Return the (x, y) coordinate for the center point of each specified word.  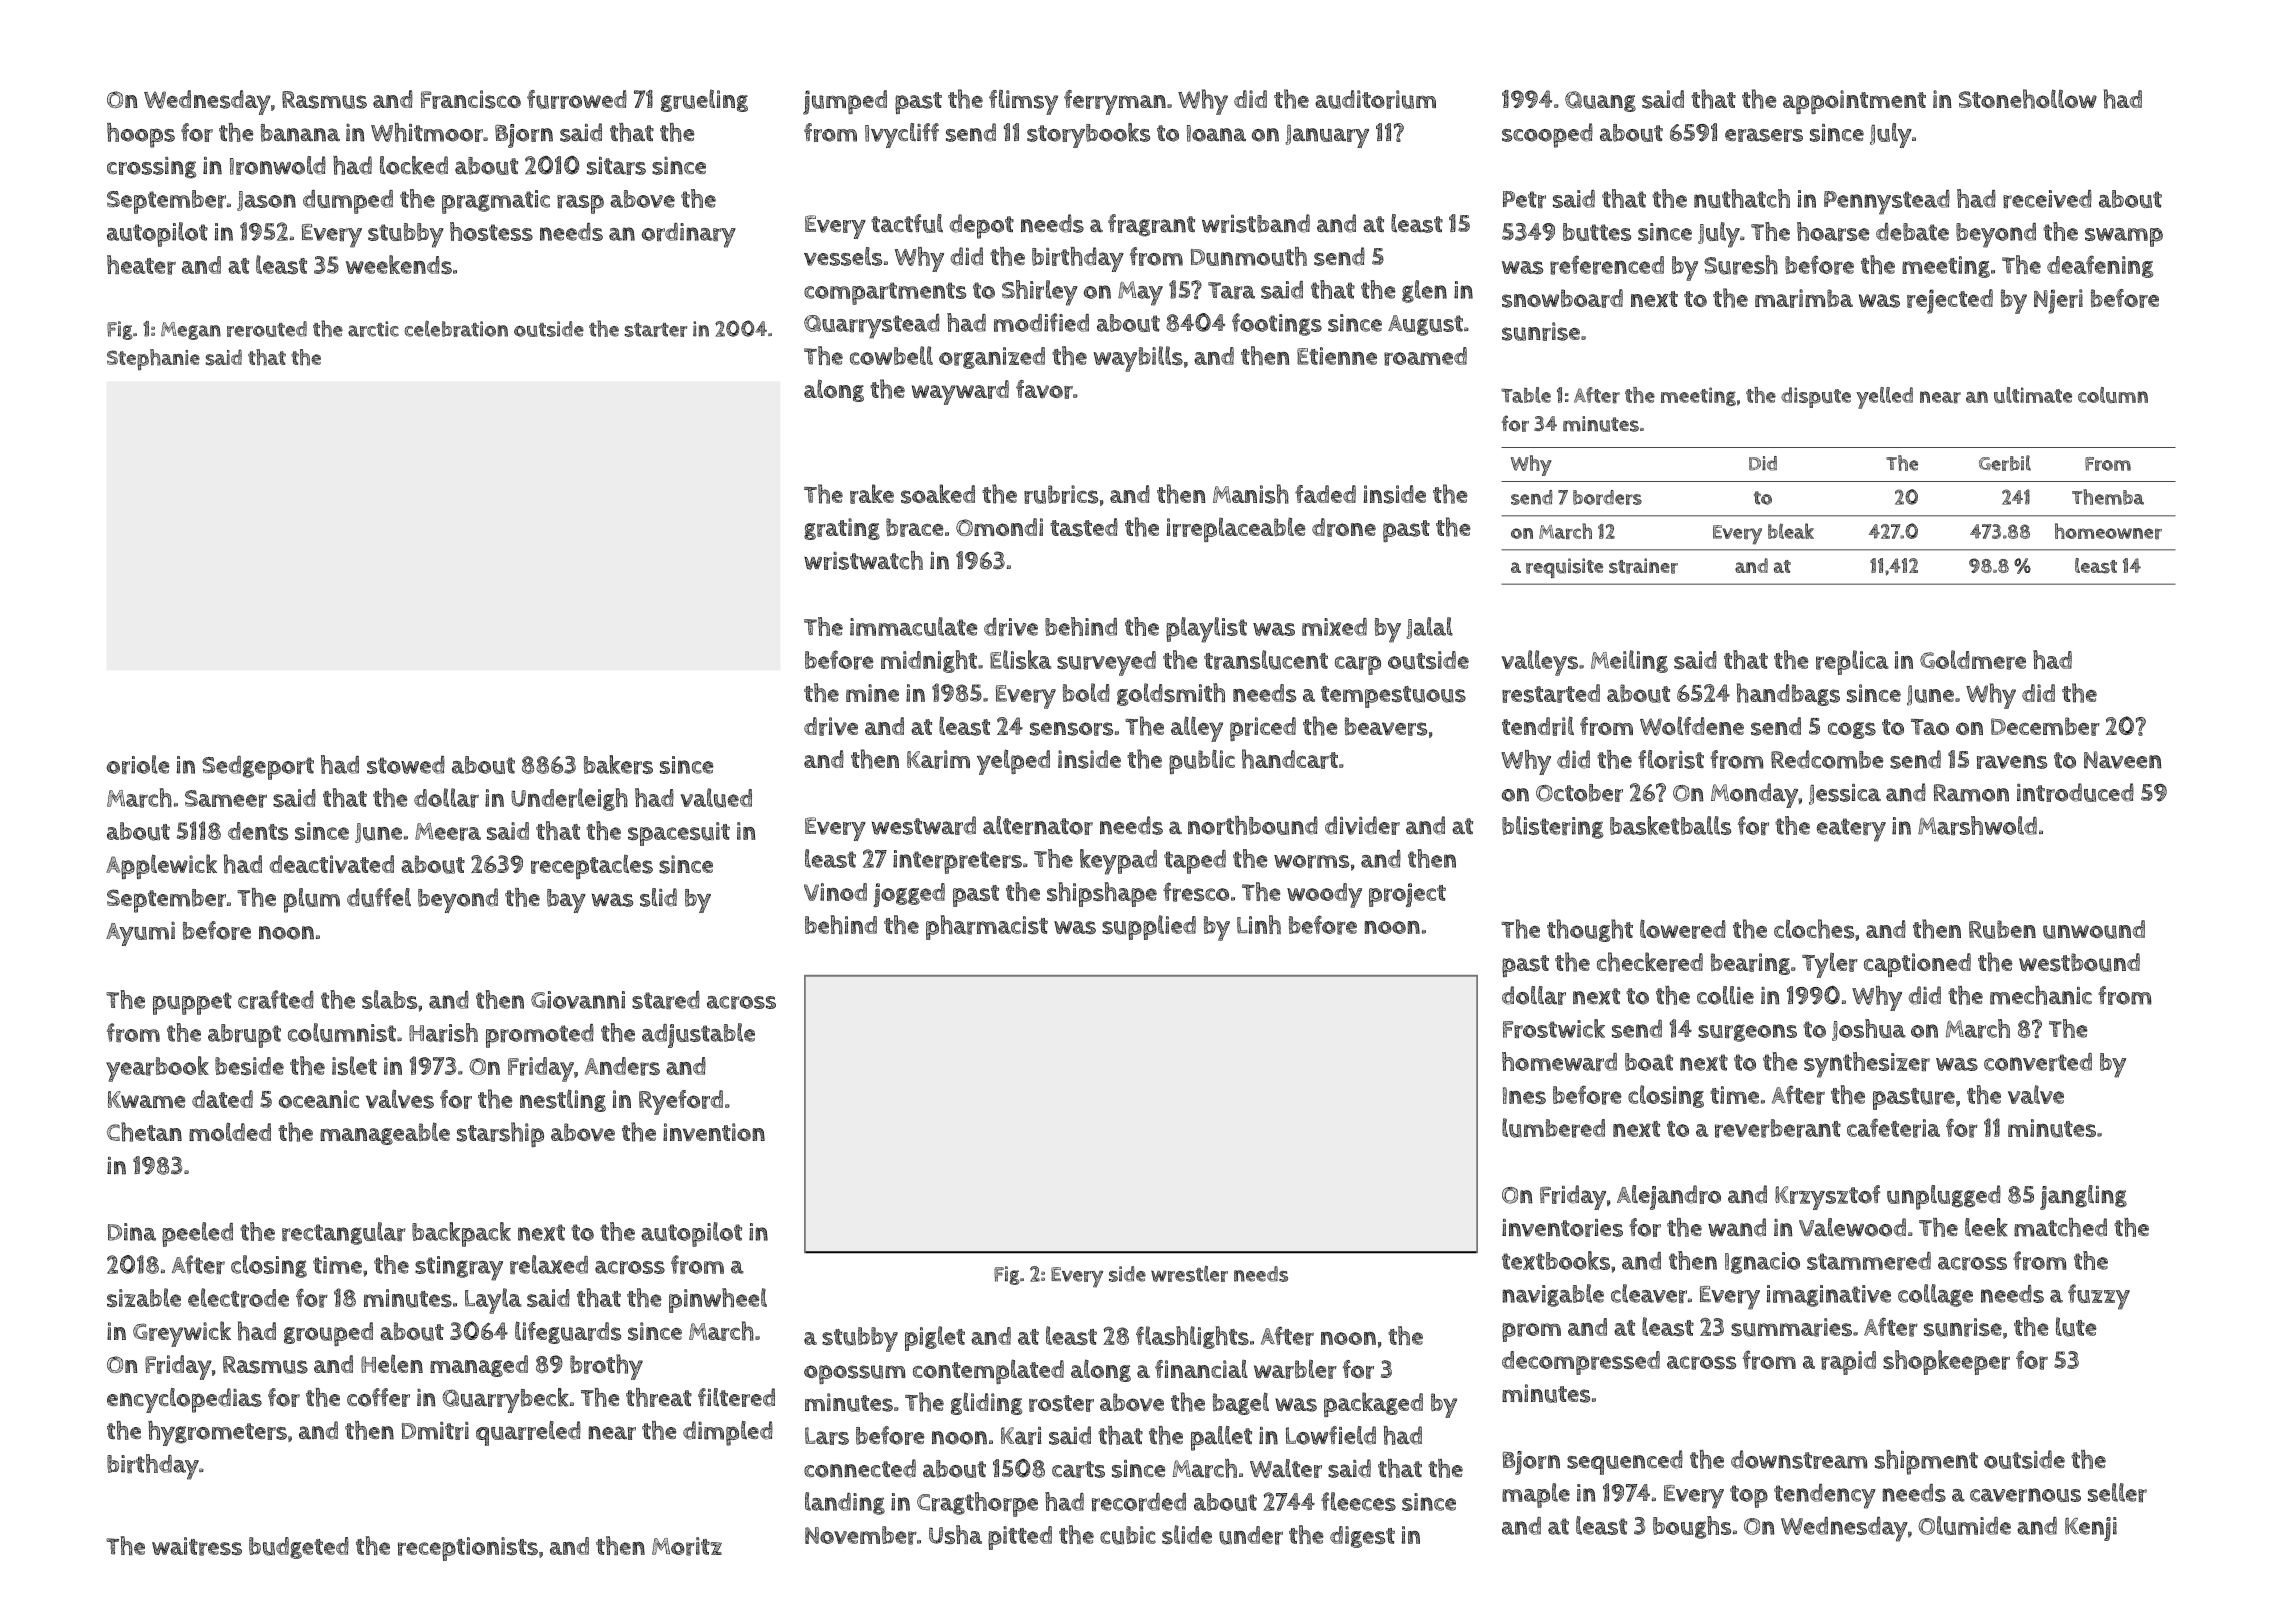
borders (1607, 497)
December (2045, 726)
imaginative (1829, 1296)
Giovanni (578, 1000)
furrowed (577, 99)
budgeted (299, 1548)
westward (924, 825)
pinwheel (718, 1300)
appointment (1854, 102)
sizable (144, 1297)
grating (842, 529)
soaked (938, 494)
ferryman (1115, 102)
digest (1362, 1537)
